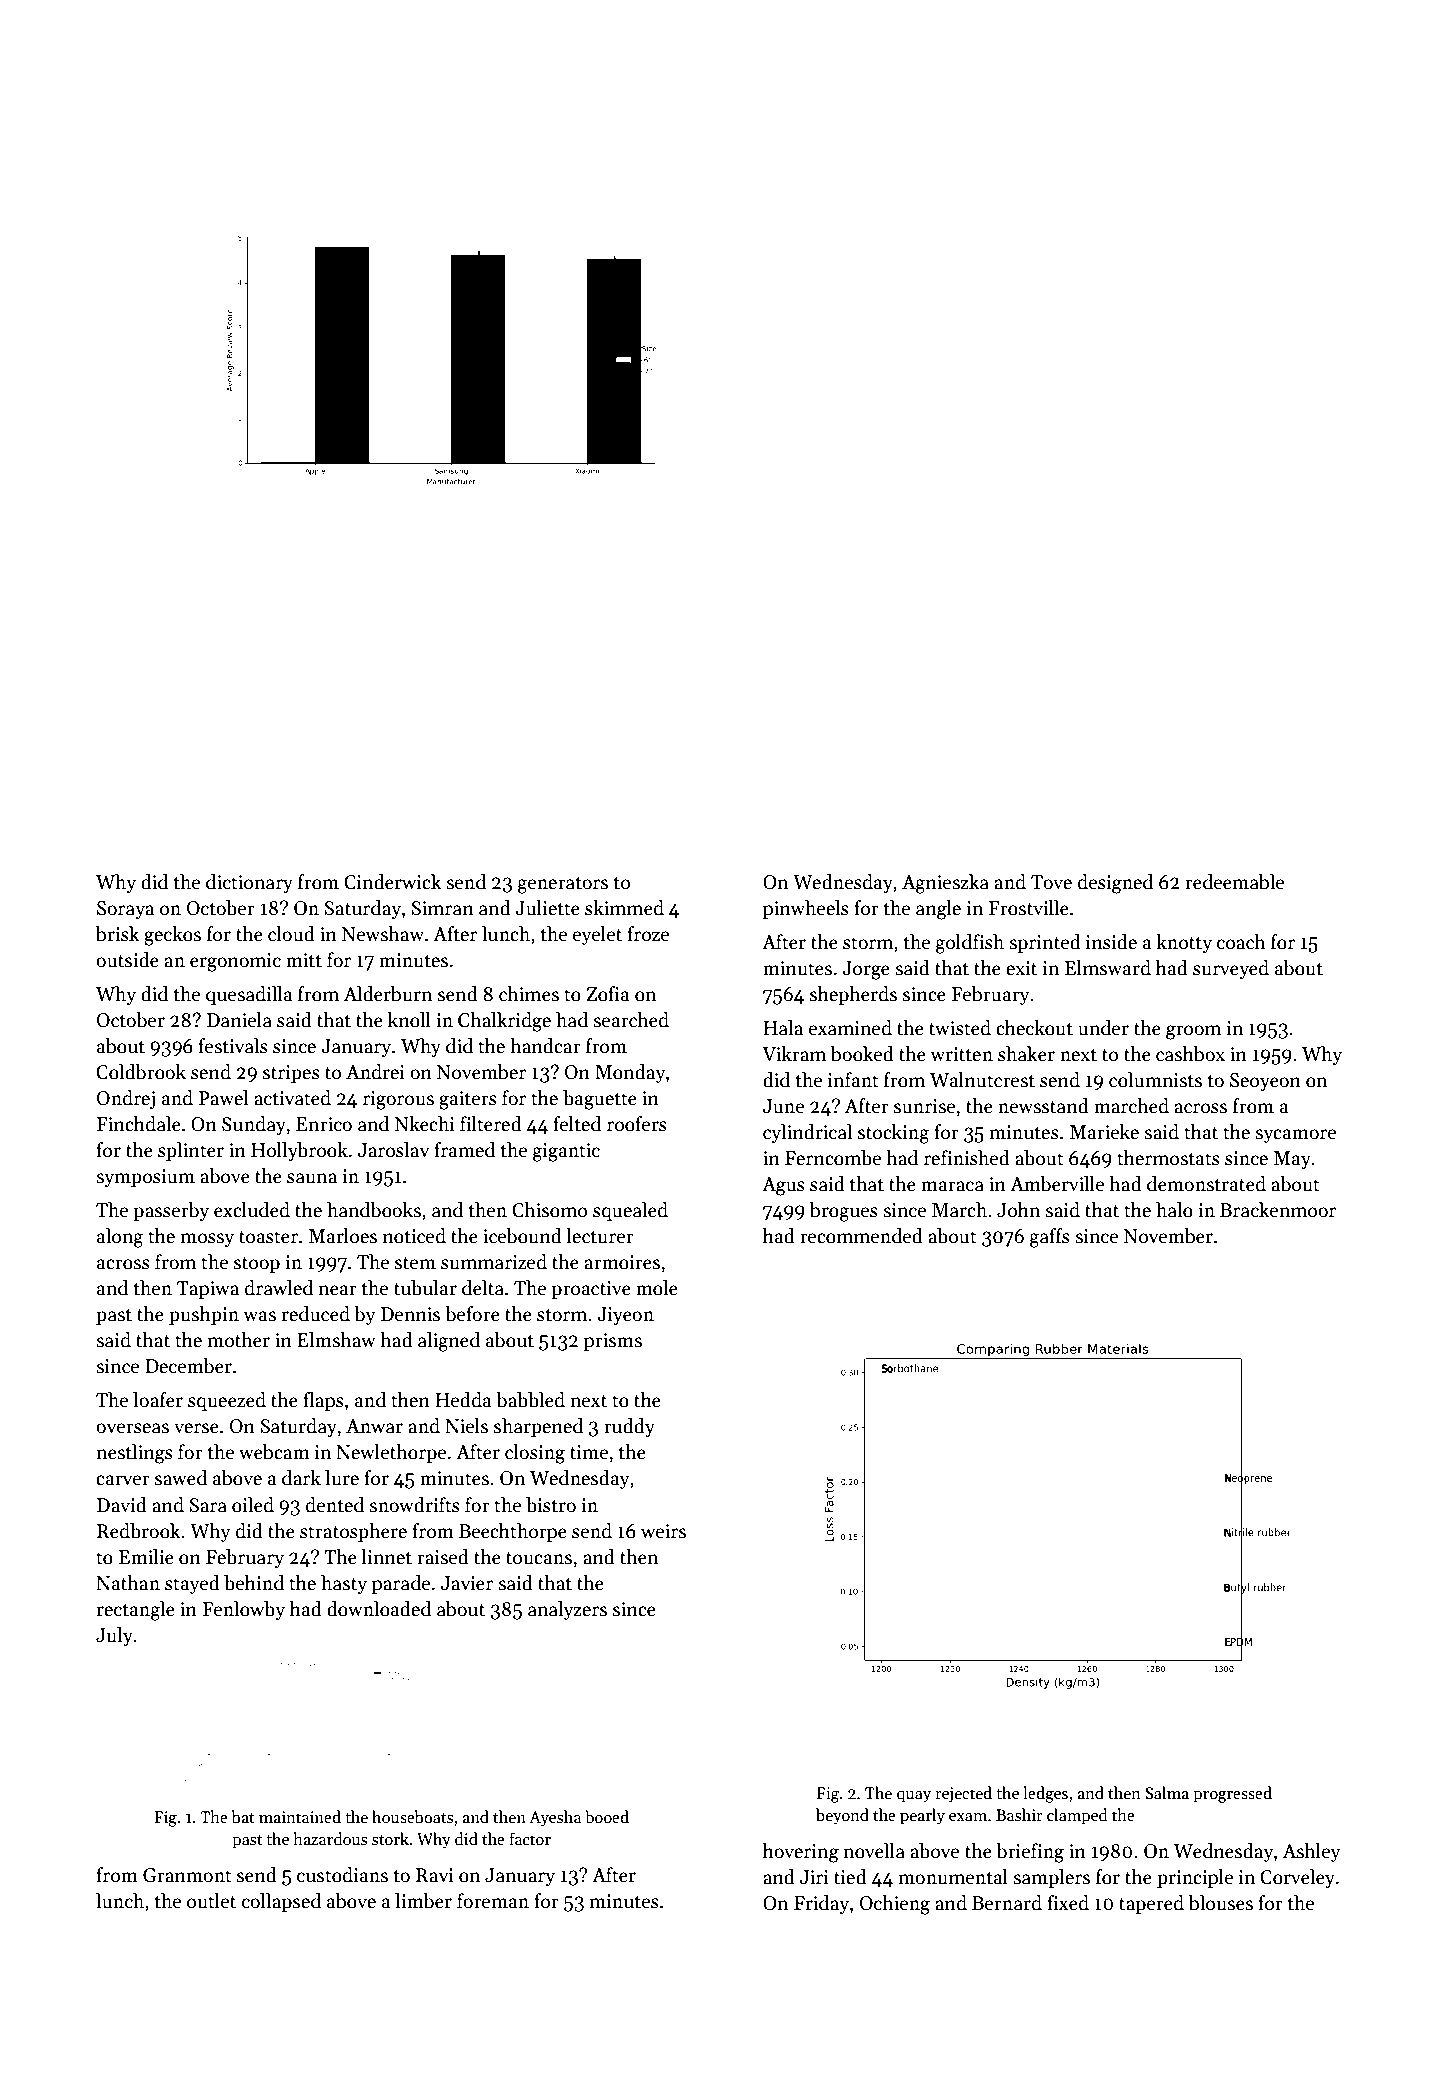 Image resolution: width=1450 pixels, height=2100 pixels. I want to click on ruddy, so click(629, 1427).
